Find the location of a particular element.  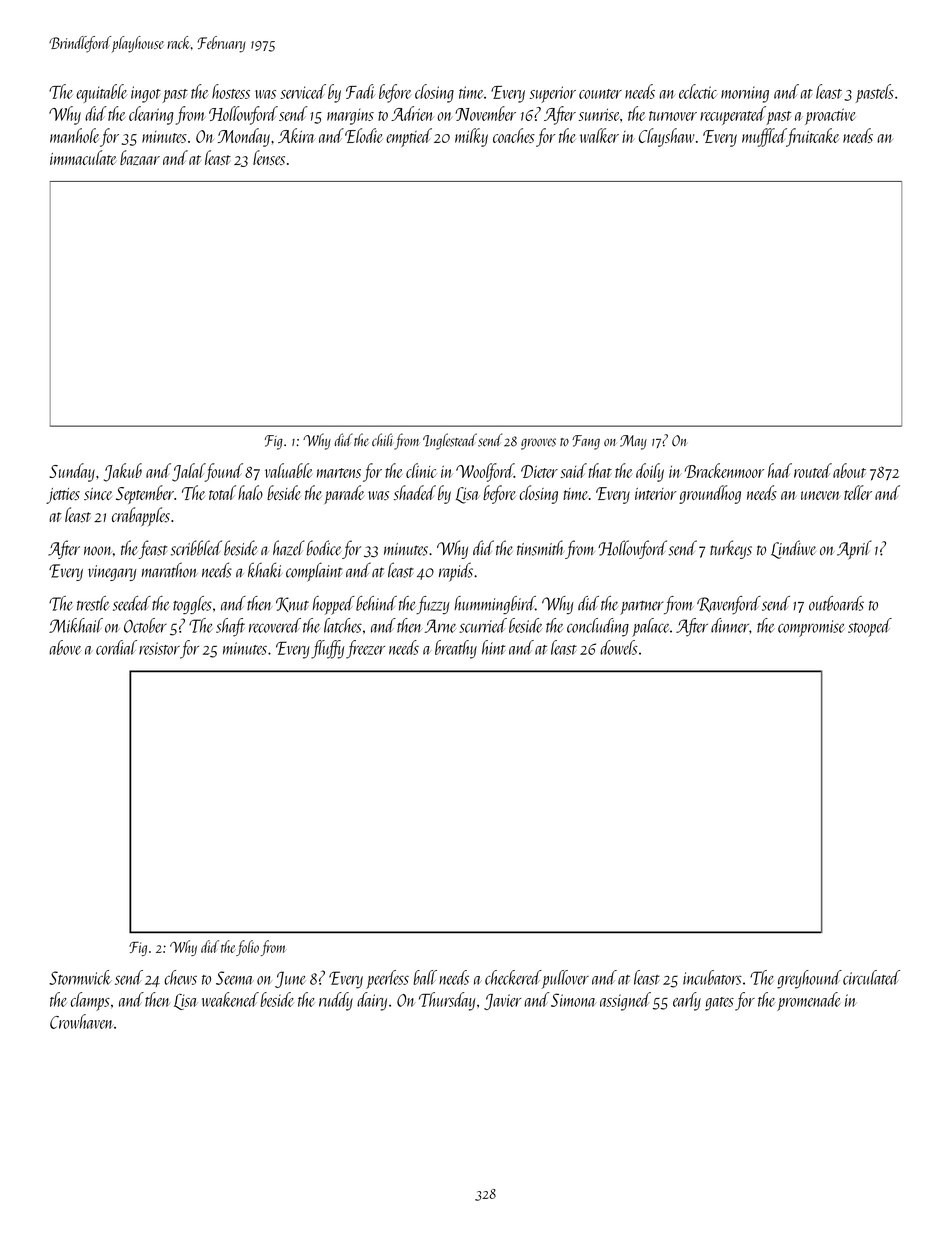

Sunday is located at coordinates (72, 472).
